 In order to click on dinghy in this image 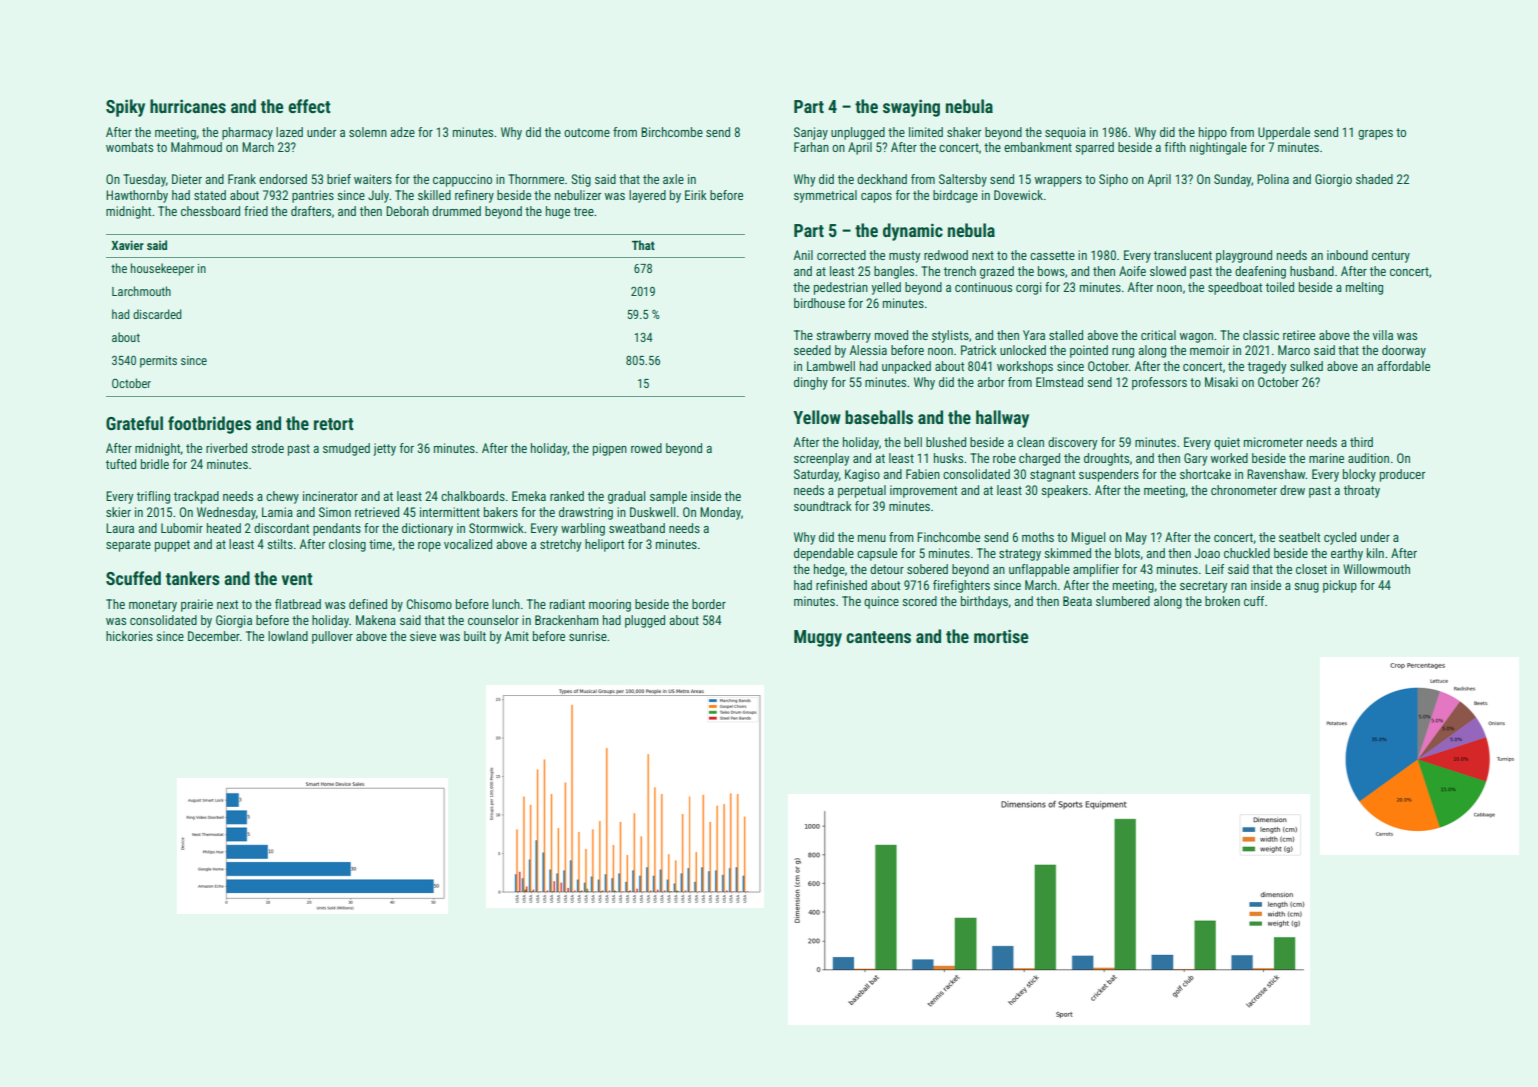, I will do `click(811, 383)`.
